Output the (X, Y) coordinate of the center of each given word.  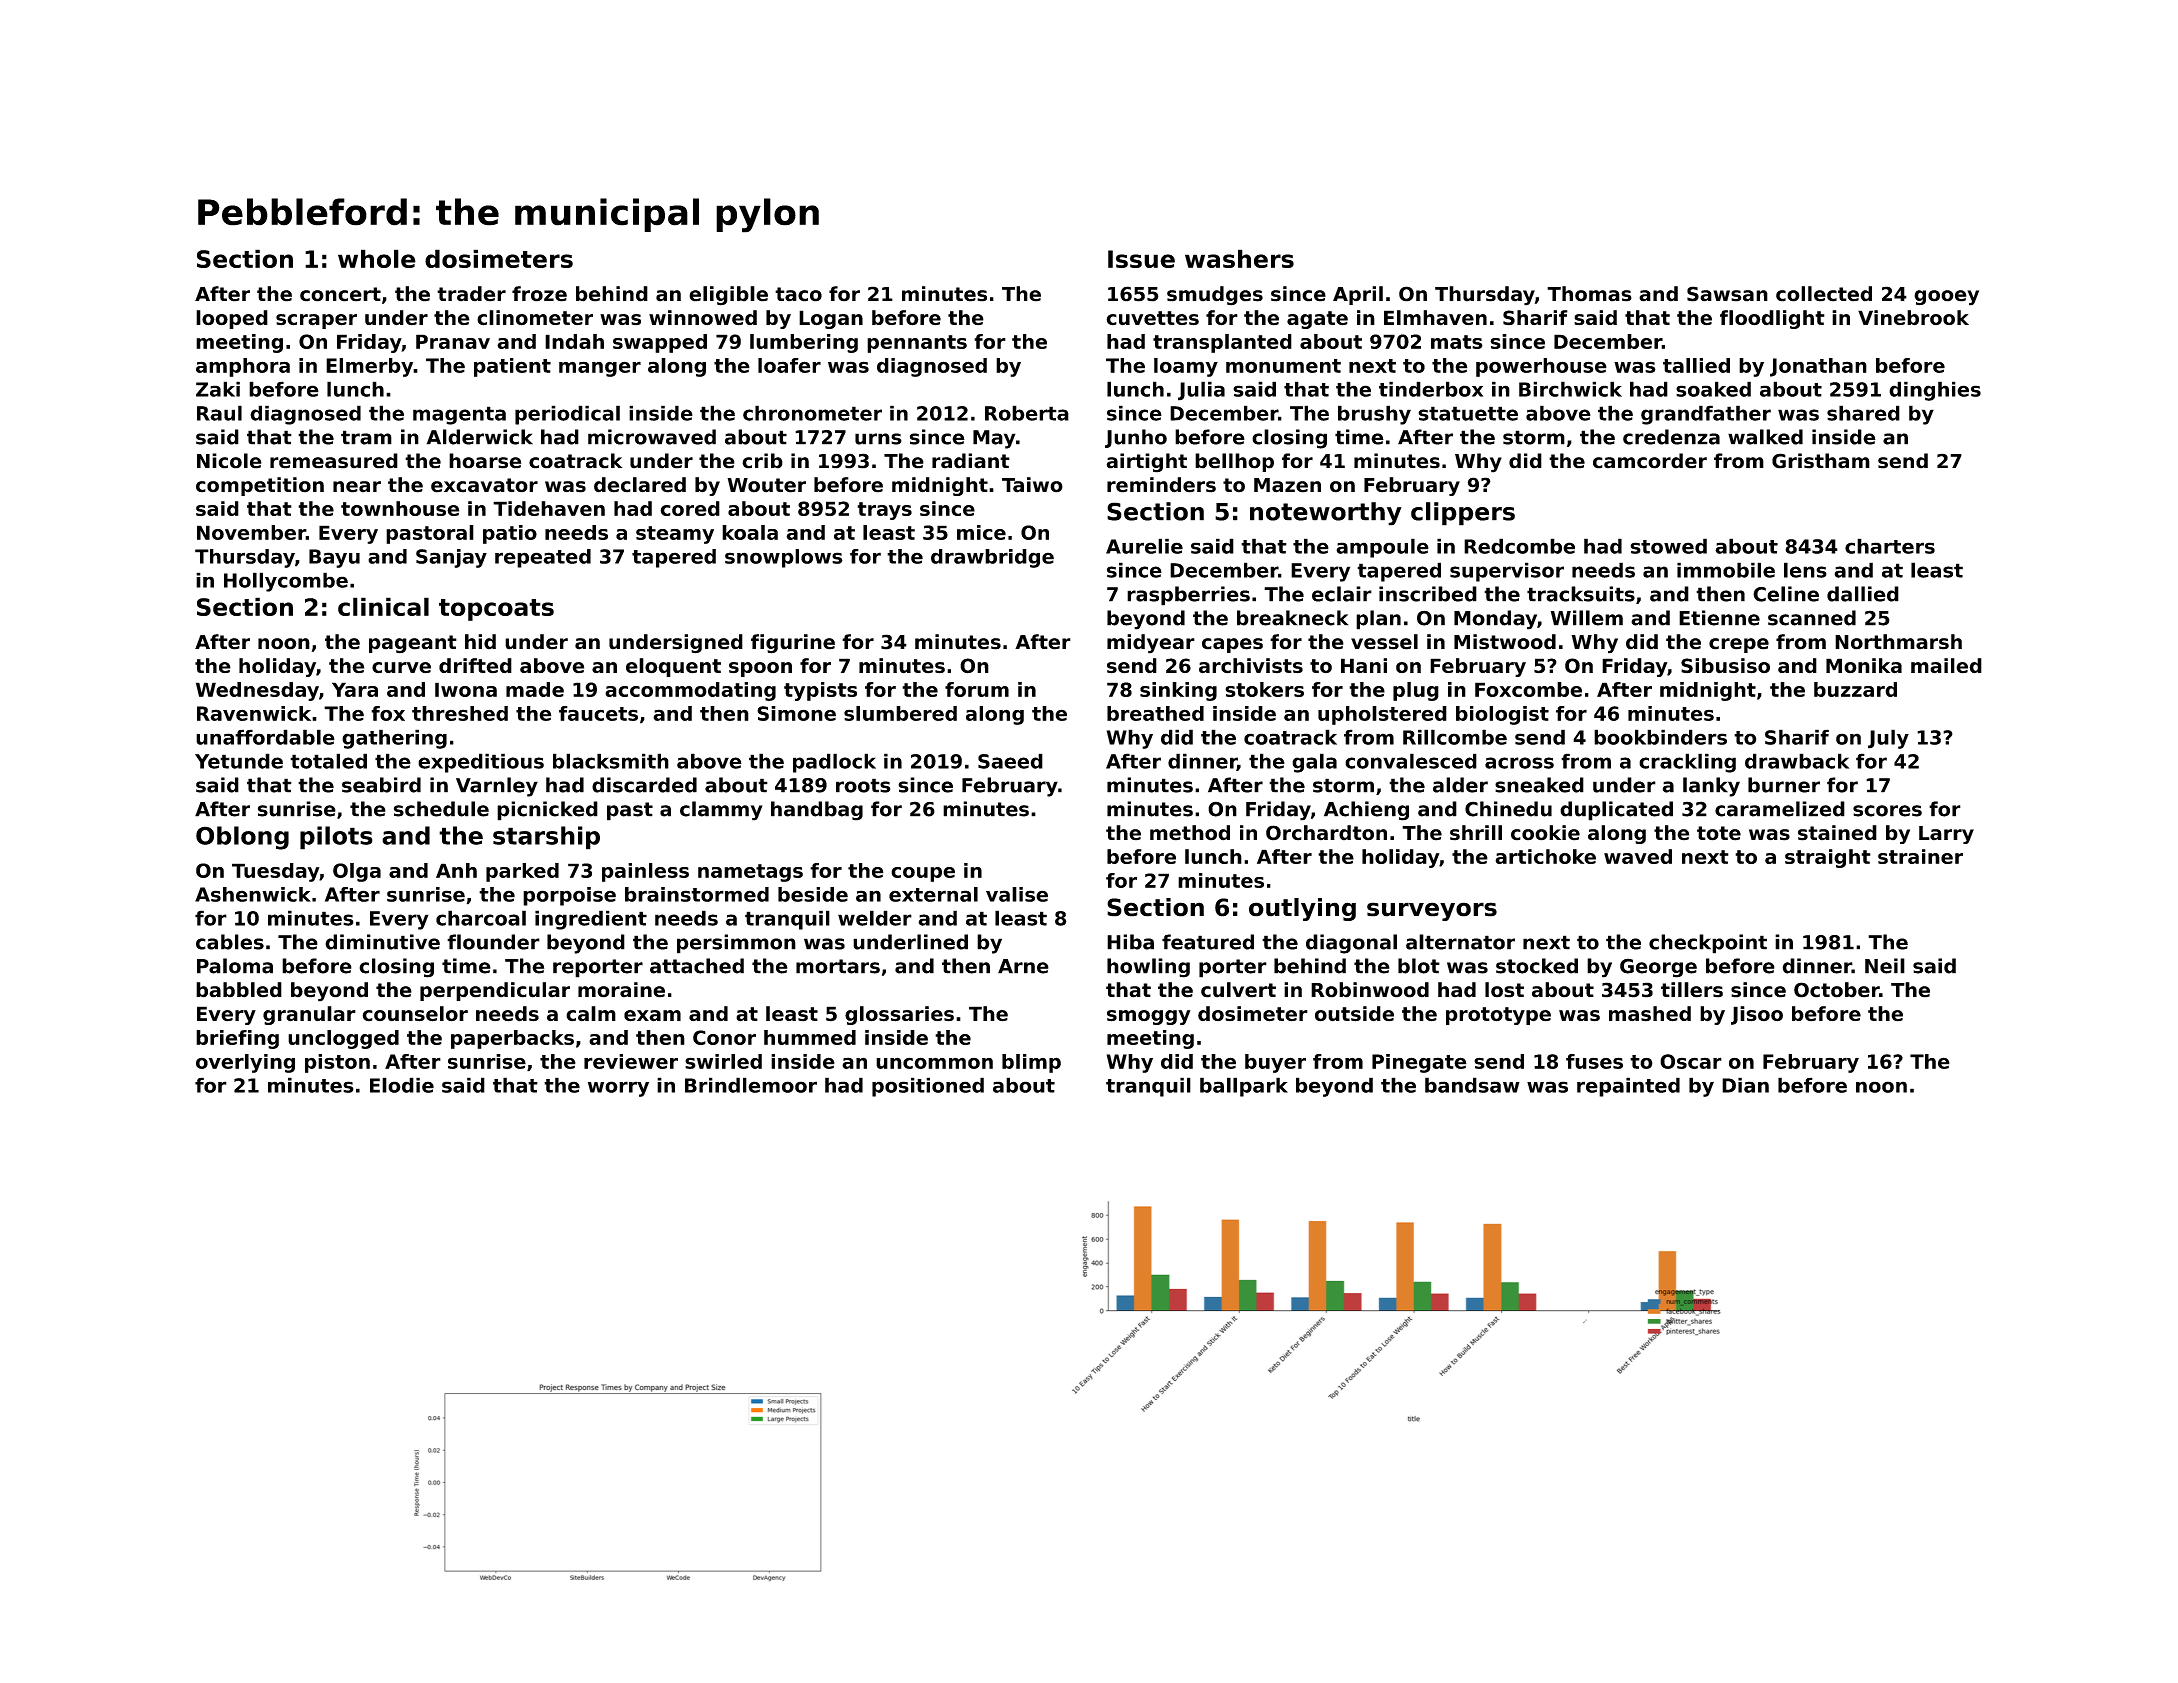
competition (260, 486)
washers (1239, 258)
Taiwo (1032, 485)
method (1190, 833)
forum (977, 689)
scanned (1812, 618)
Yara (355, 689)
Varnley (497, 787)
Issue (1141, 259)
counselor (415, 1014)
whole (377, 258)
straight (1828, 858)
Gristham (1821, 461)
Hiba (1130, 942)
